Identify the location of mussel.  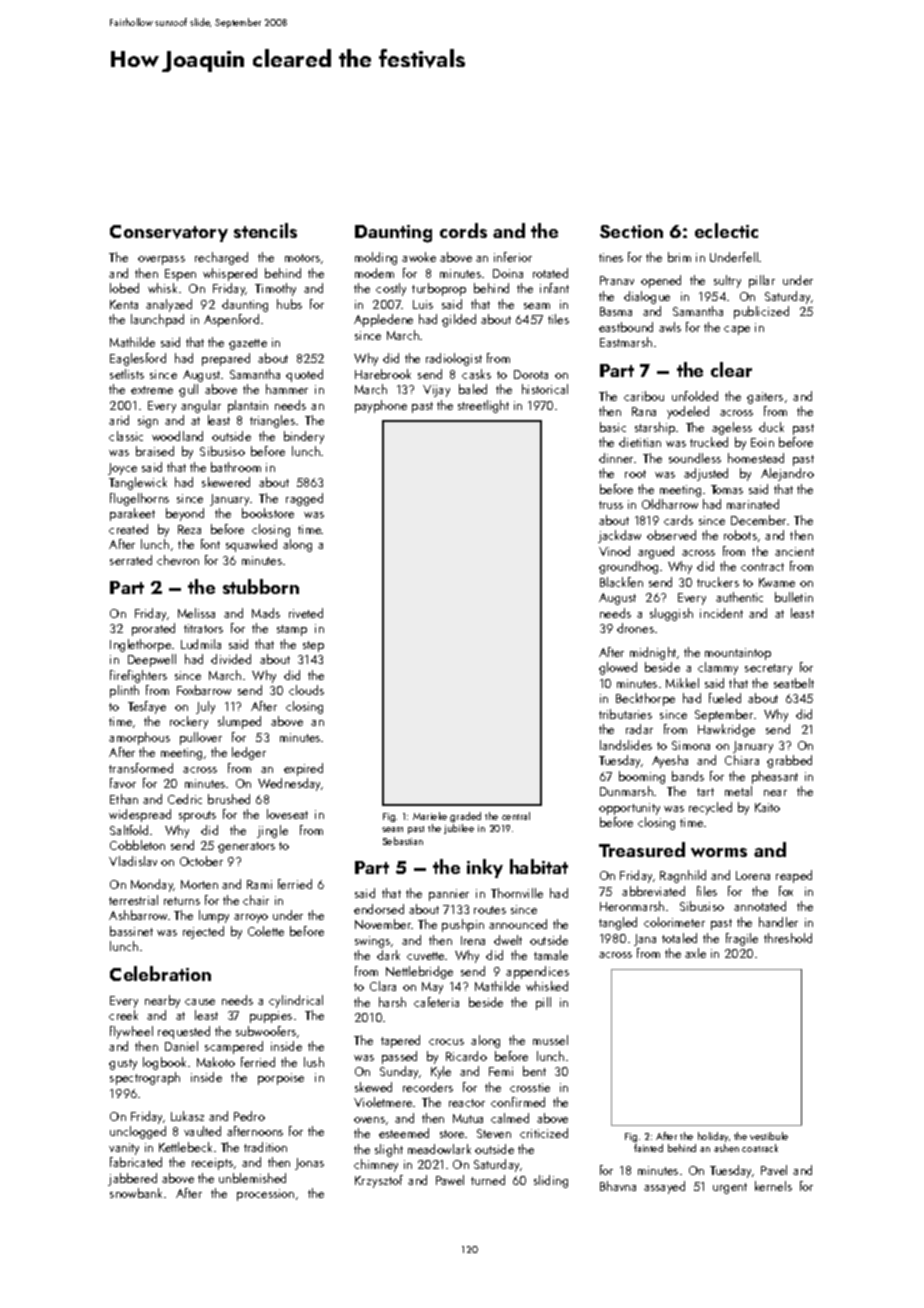
(550, 1040).
